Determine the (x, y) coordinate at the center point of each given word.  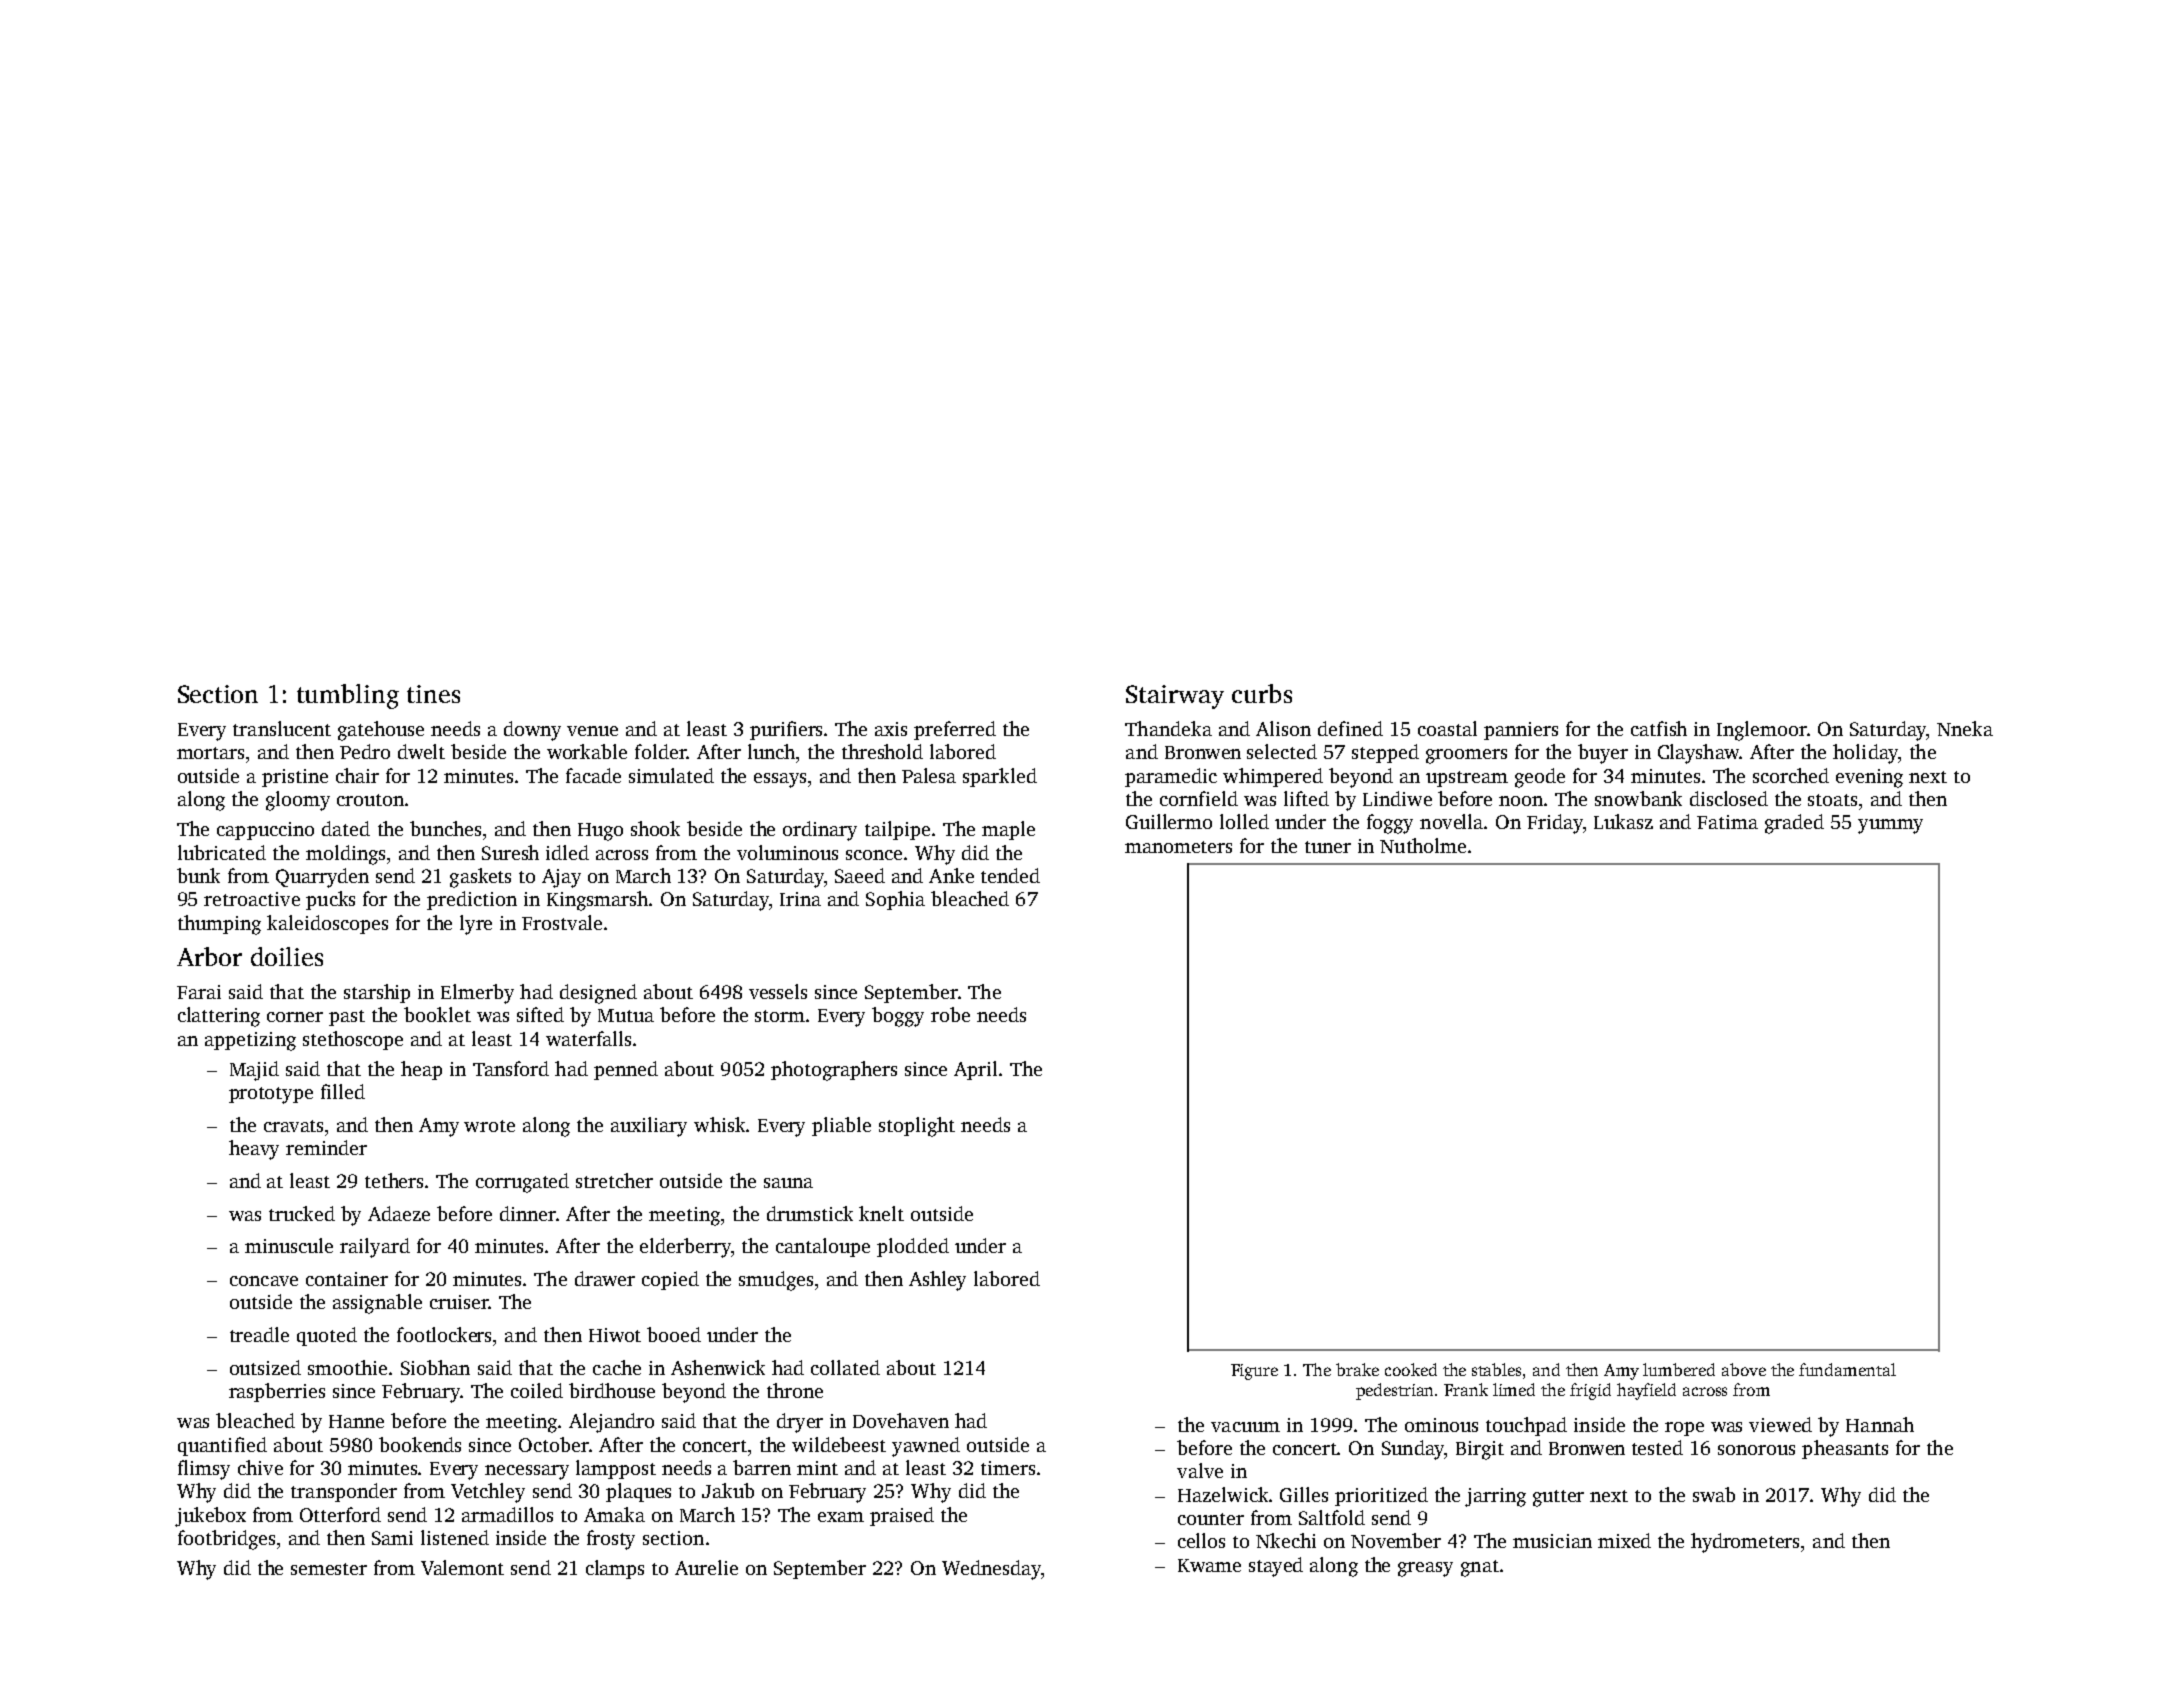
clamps (615, 1569)
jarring (1495, 1497)
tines (433, 694)
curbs (1262, 693)
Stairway (1175, 697)
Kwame (1209, 1565)
